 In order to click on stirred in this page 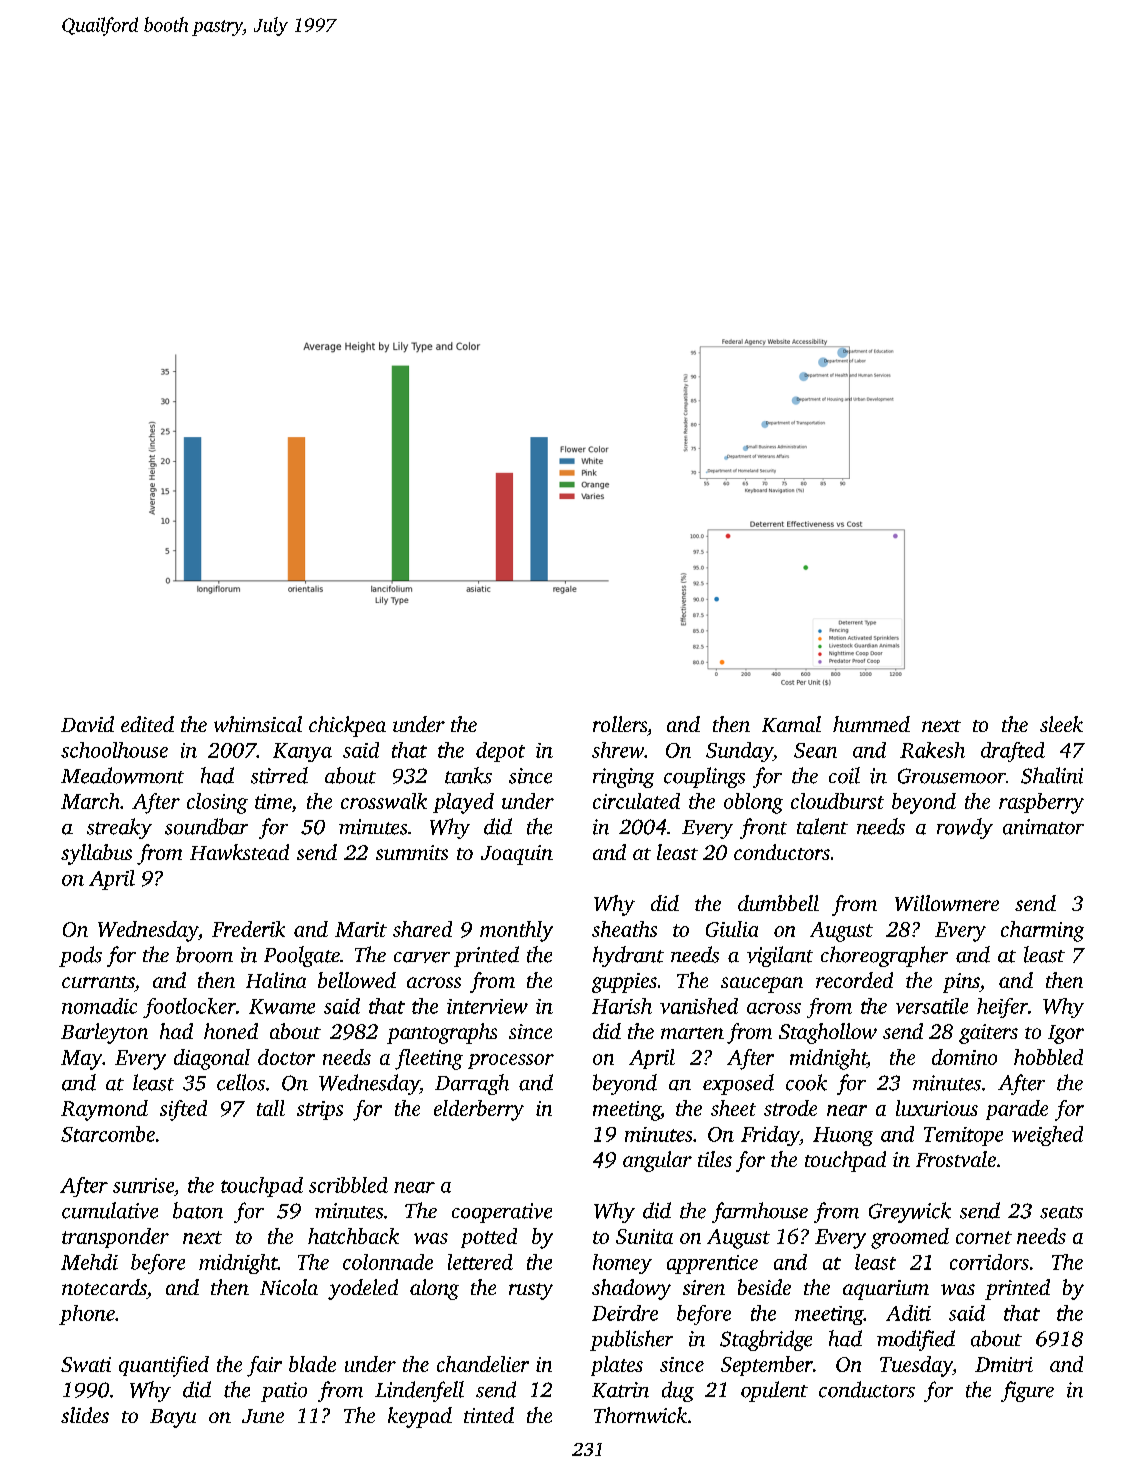, I will do `click(279, 775)`.
